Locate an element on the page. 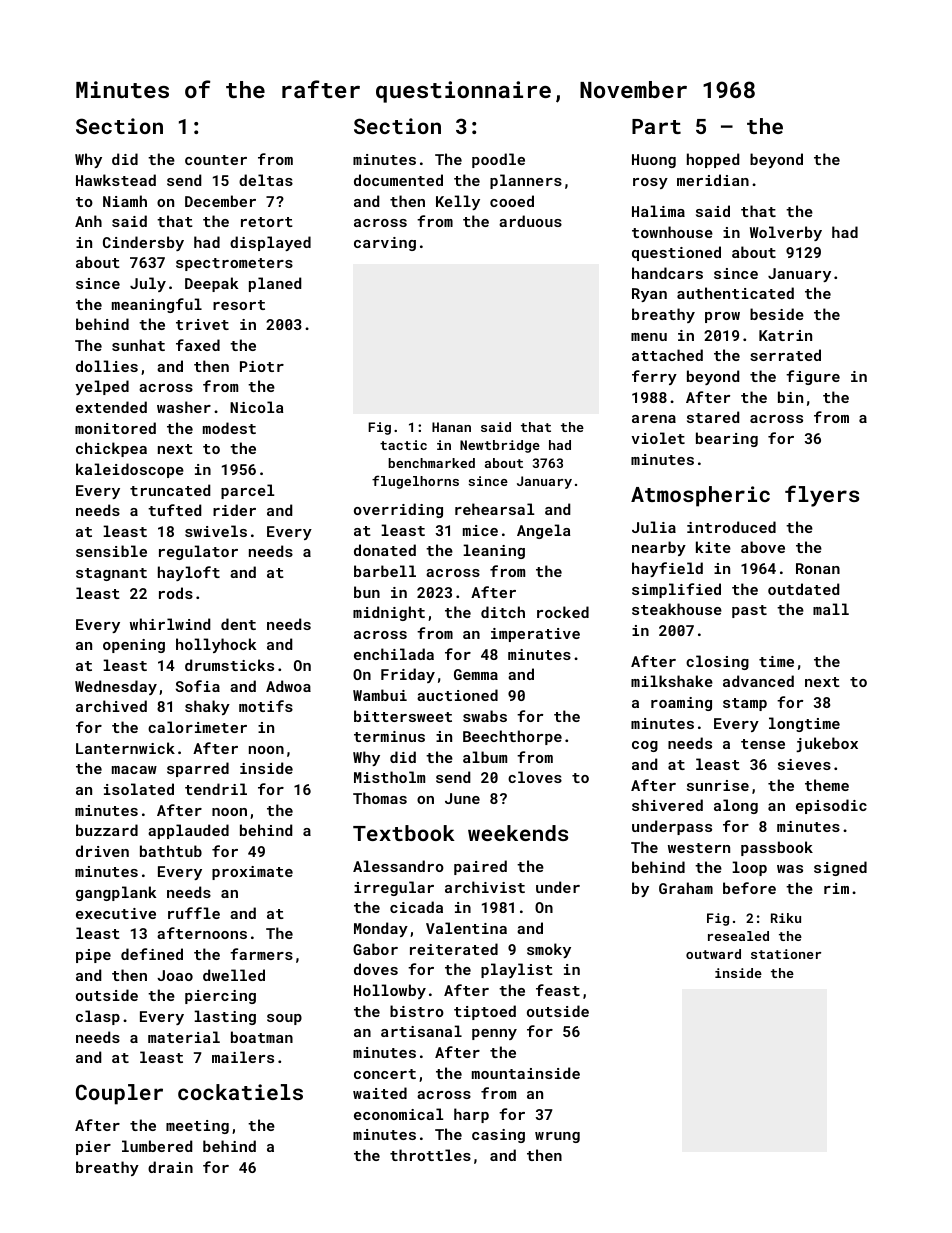 This image has height=1233, width=952. introduced is located at coordinates (731, 527).
